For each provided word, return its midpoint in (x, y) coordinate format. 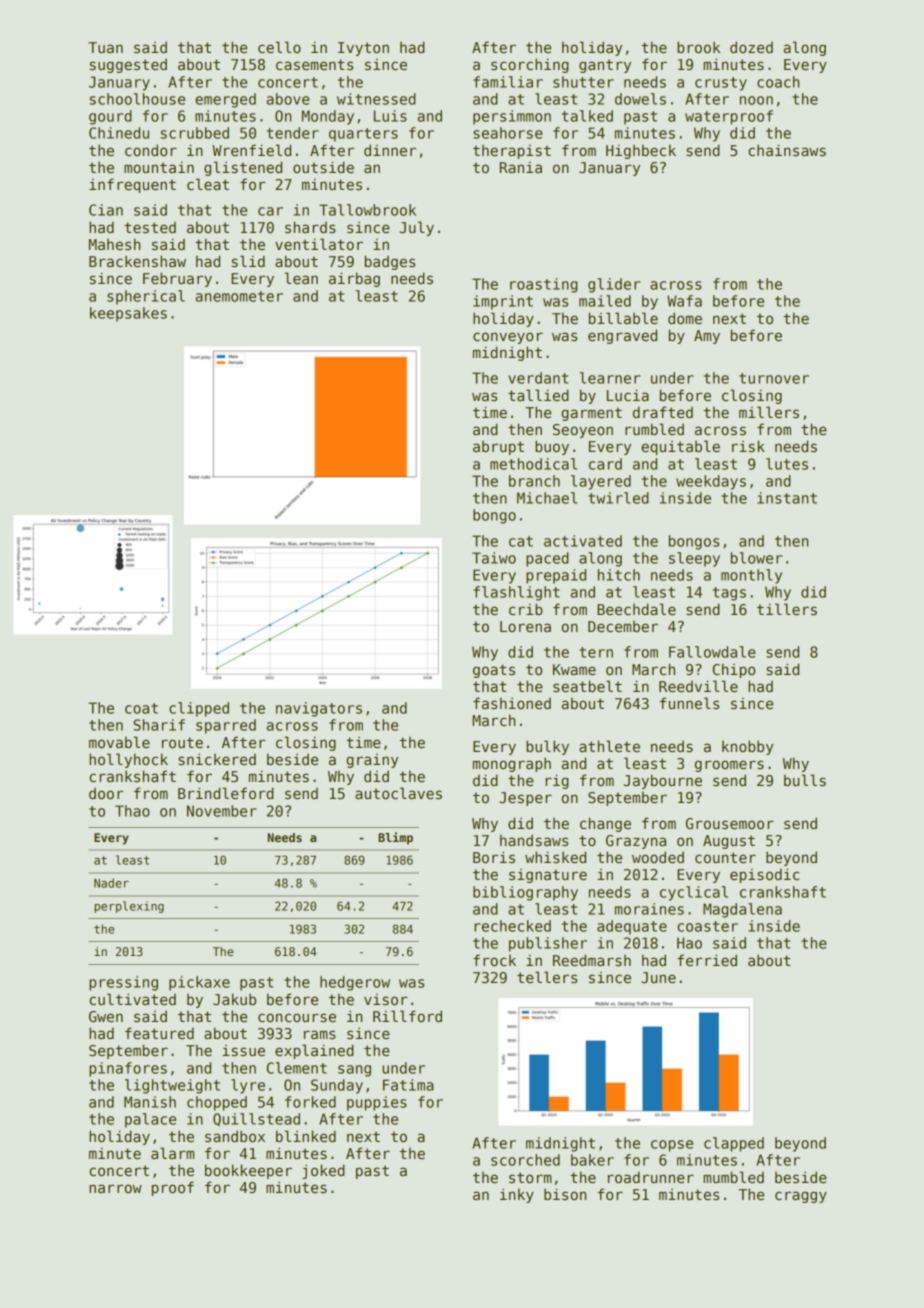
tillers (787, 609)
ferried (707, 960)
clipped (199, 709)
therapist (512, 152)
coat (141, 708)
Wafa (684, 301)
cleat (208, 184)
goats (494, 671)
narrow (115, 1188)
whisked (555, 857)
